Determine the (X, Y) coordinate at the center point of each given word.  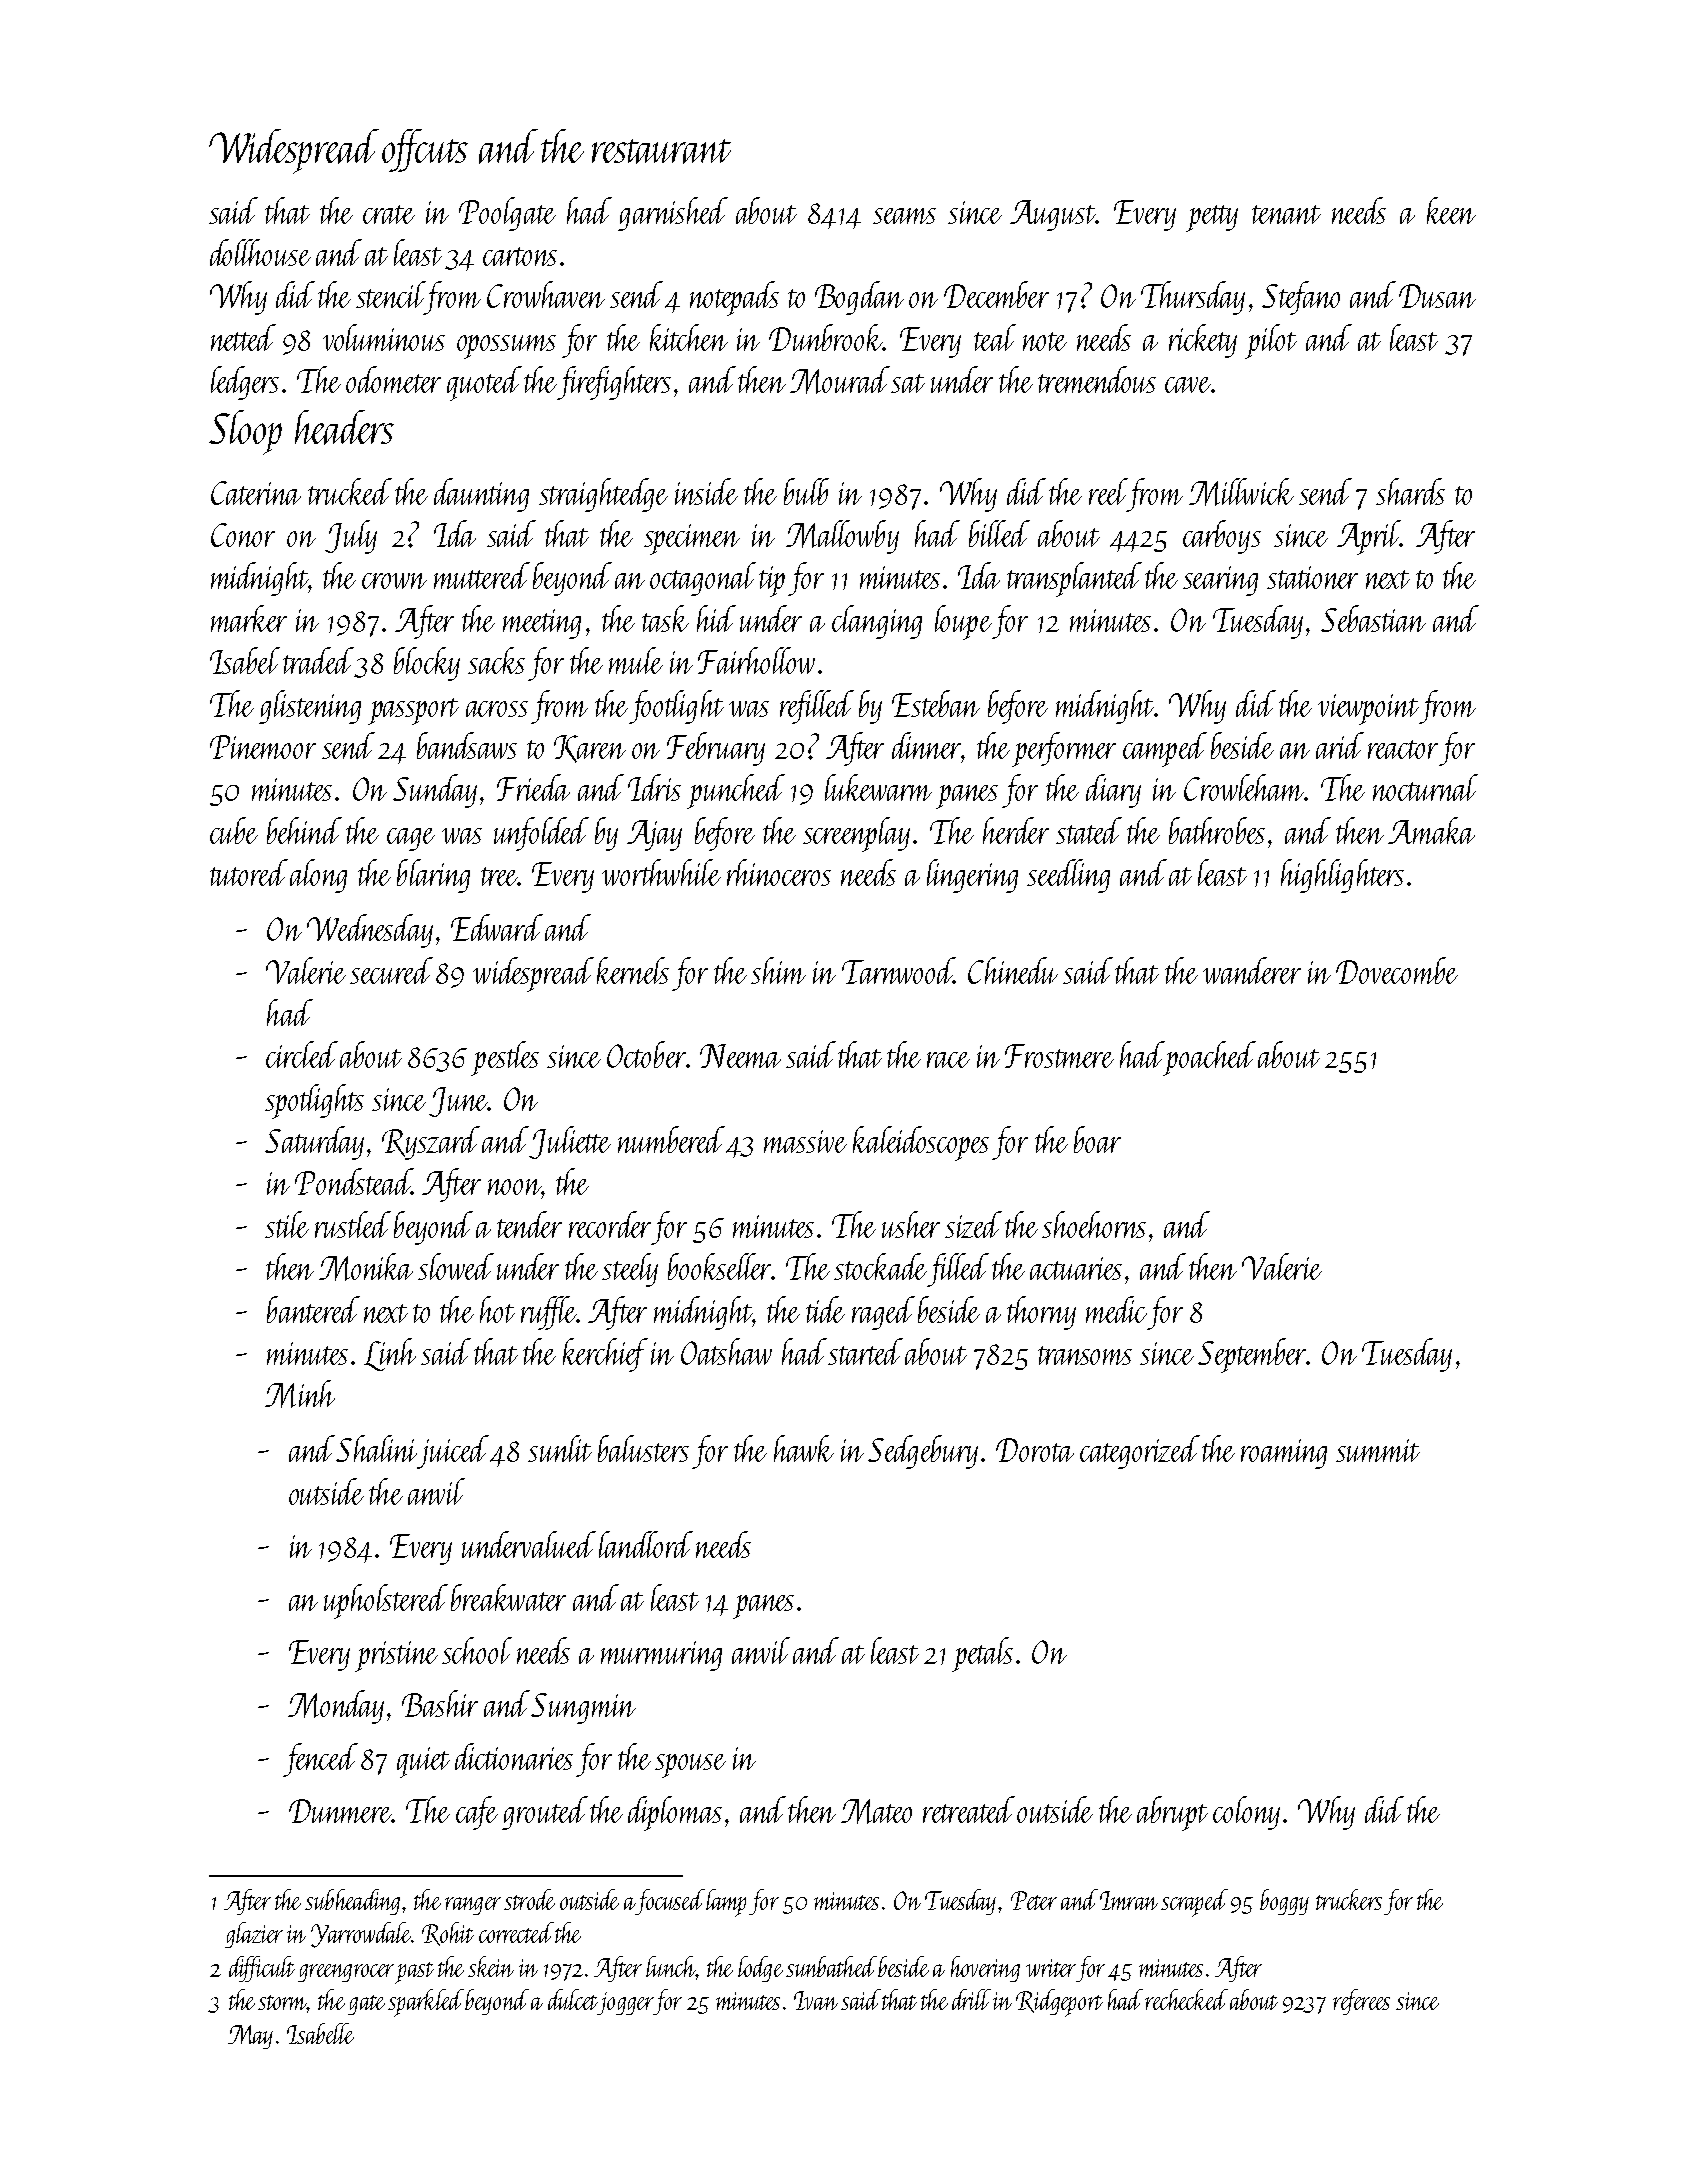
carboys (1222, 537)
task (665, 618)
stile (287, 1224)
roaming (1284, 1454)
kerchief (605, 1355)
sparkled (426, 2003)
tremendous (1097, 379)
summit (1378, 1450)
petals (982, 1654)
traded (318, 660)
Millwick (1241, 492)
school (477, 1650)
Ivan (816, 2000)
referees (1361, 2002)
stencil (390, 294)
